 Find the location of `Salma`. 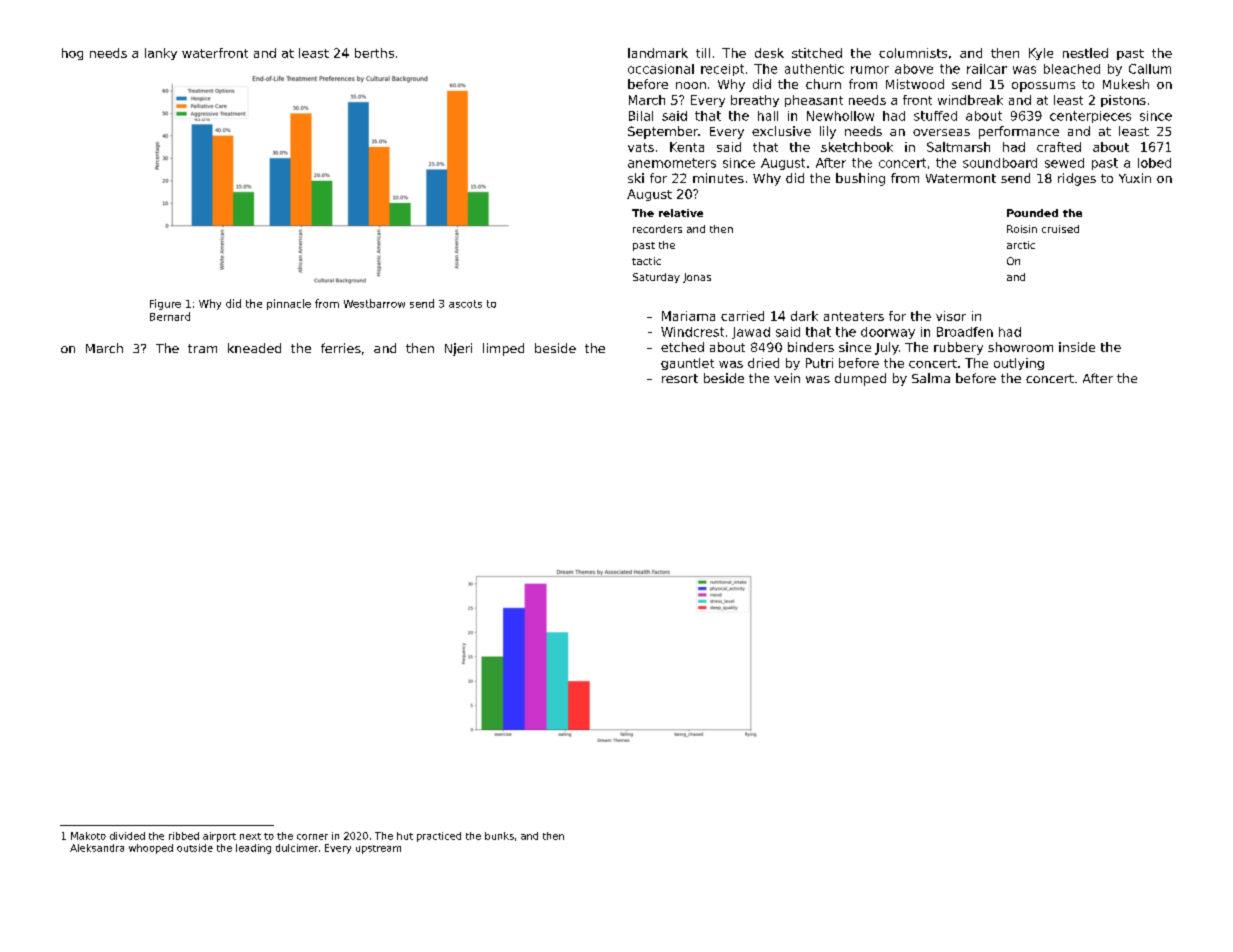

Salma is located at coordinates (931, 378).
